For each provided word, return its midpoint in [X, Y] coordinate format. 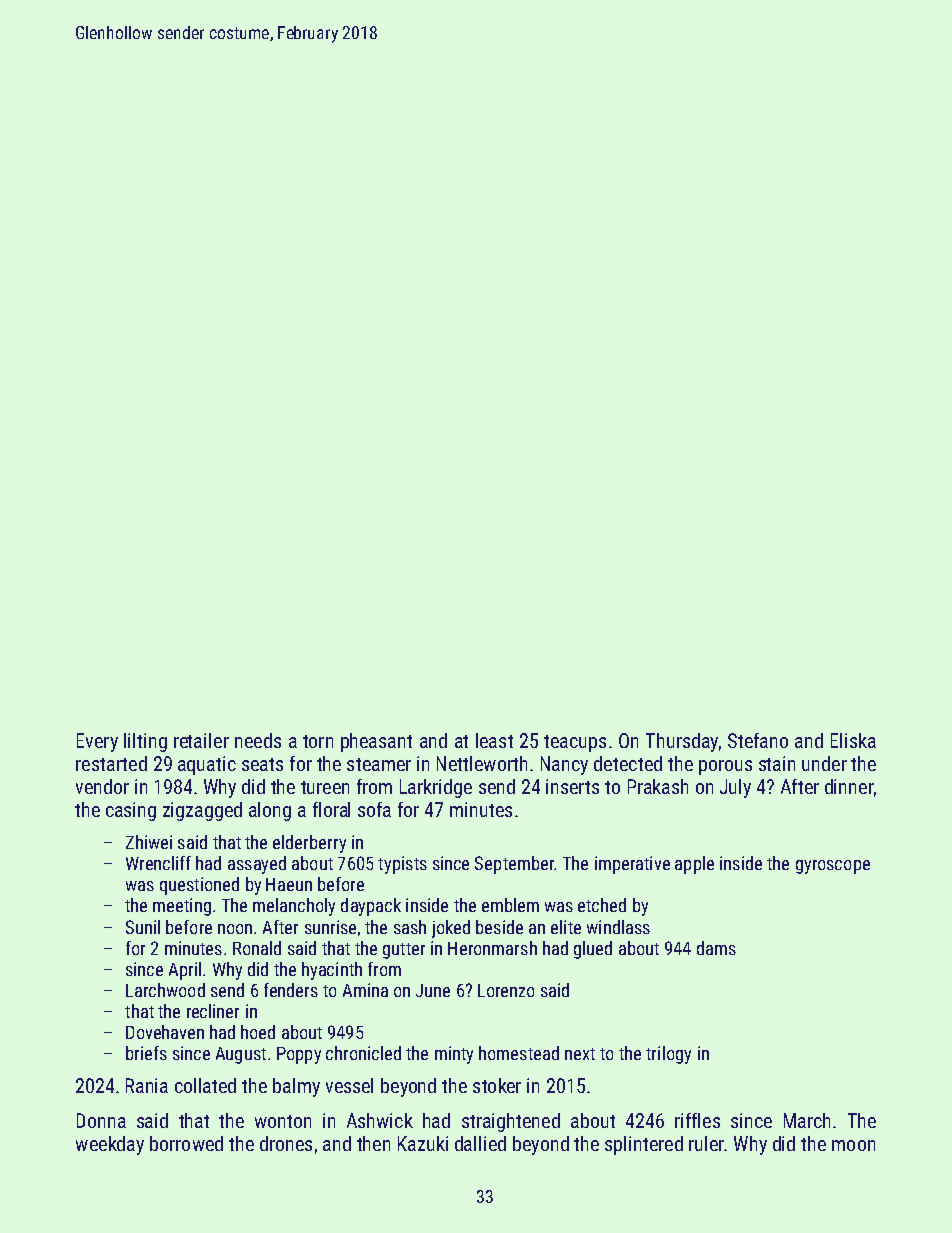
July [735, 788]
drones [286, 1143]
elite [566, 927]
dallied [480, 1143]
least [494, 740]
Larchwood [165, 990]
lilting [145, 742]
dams [716, 948]
